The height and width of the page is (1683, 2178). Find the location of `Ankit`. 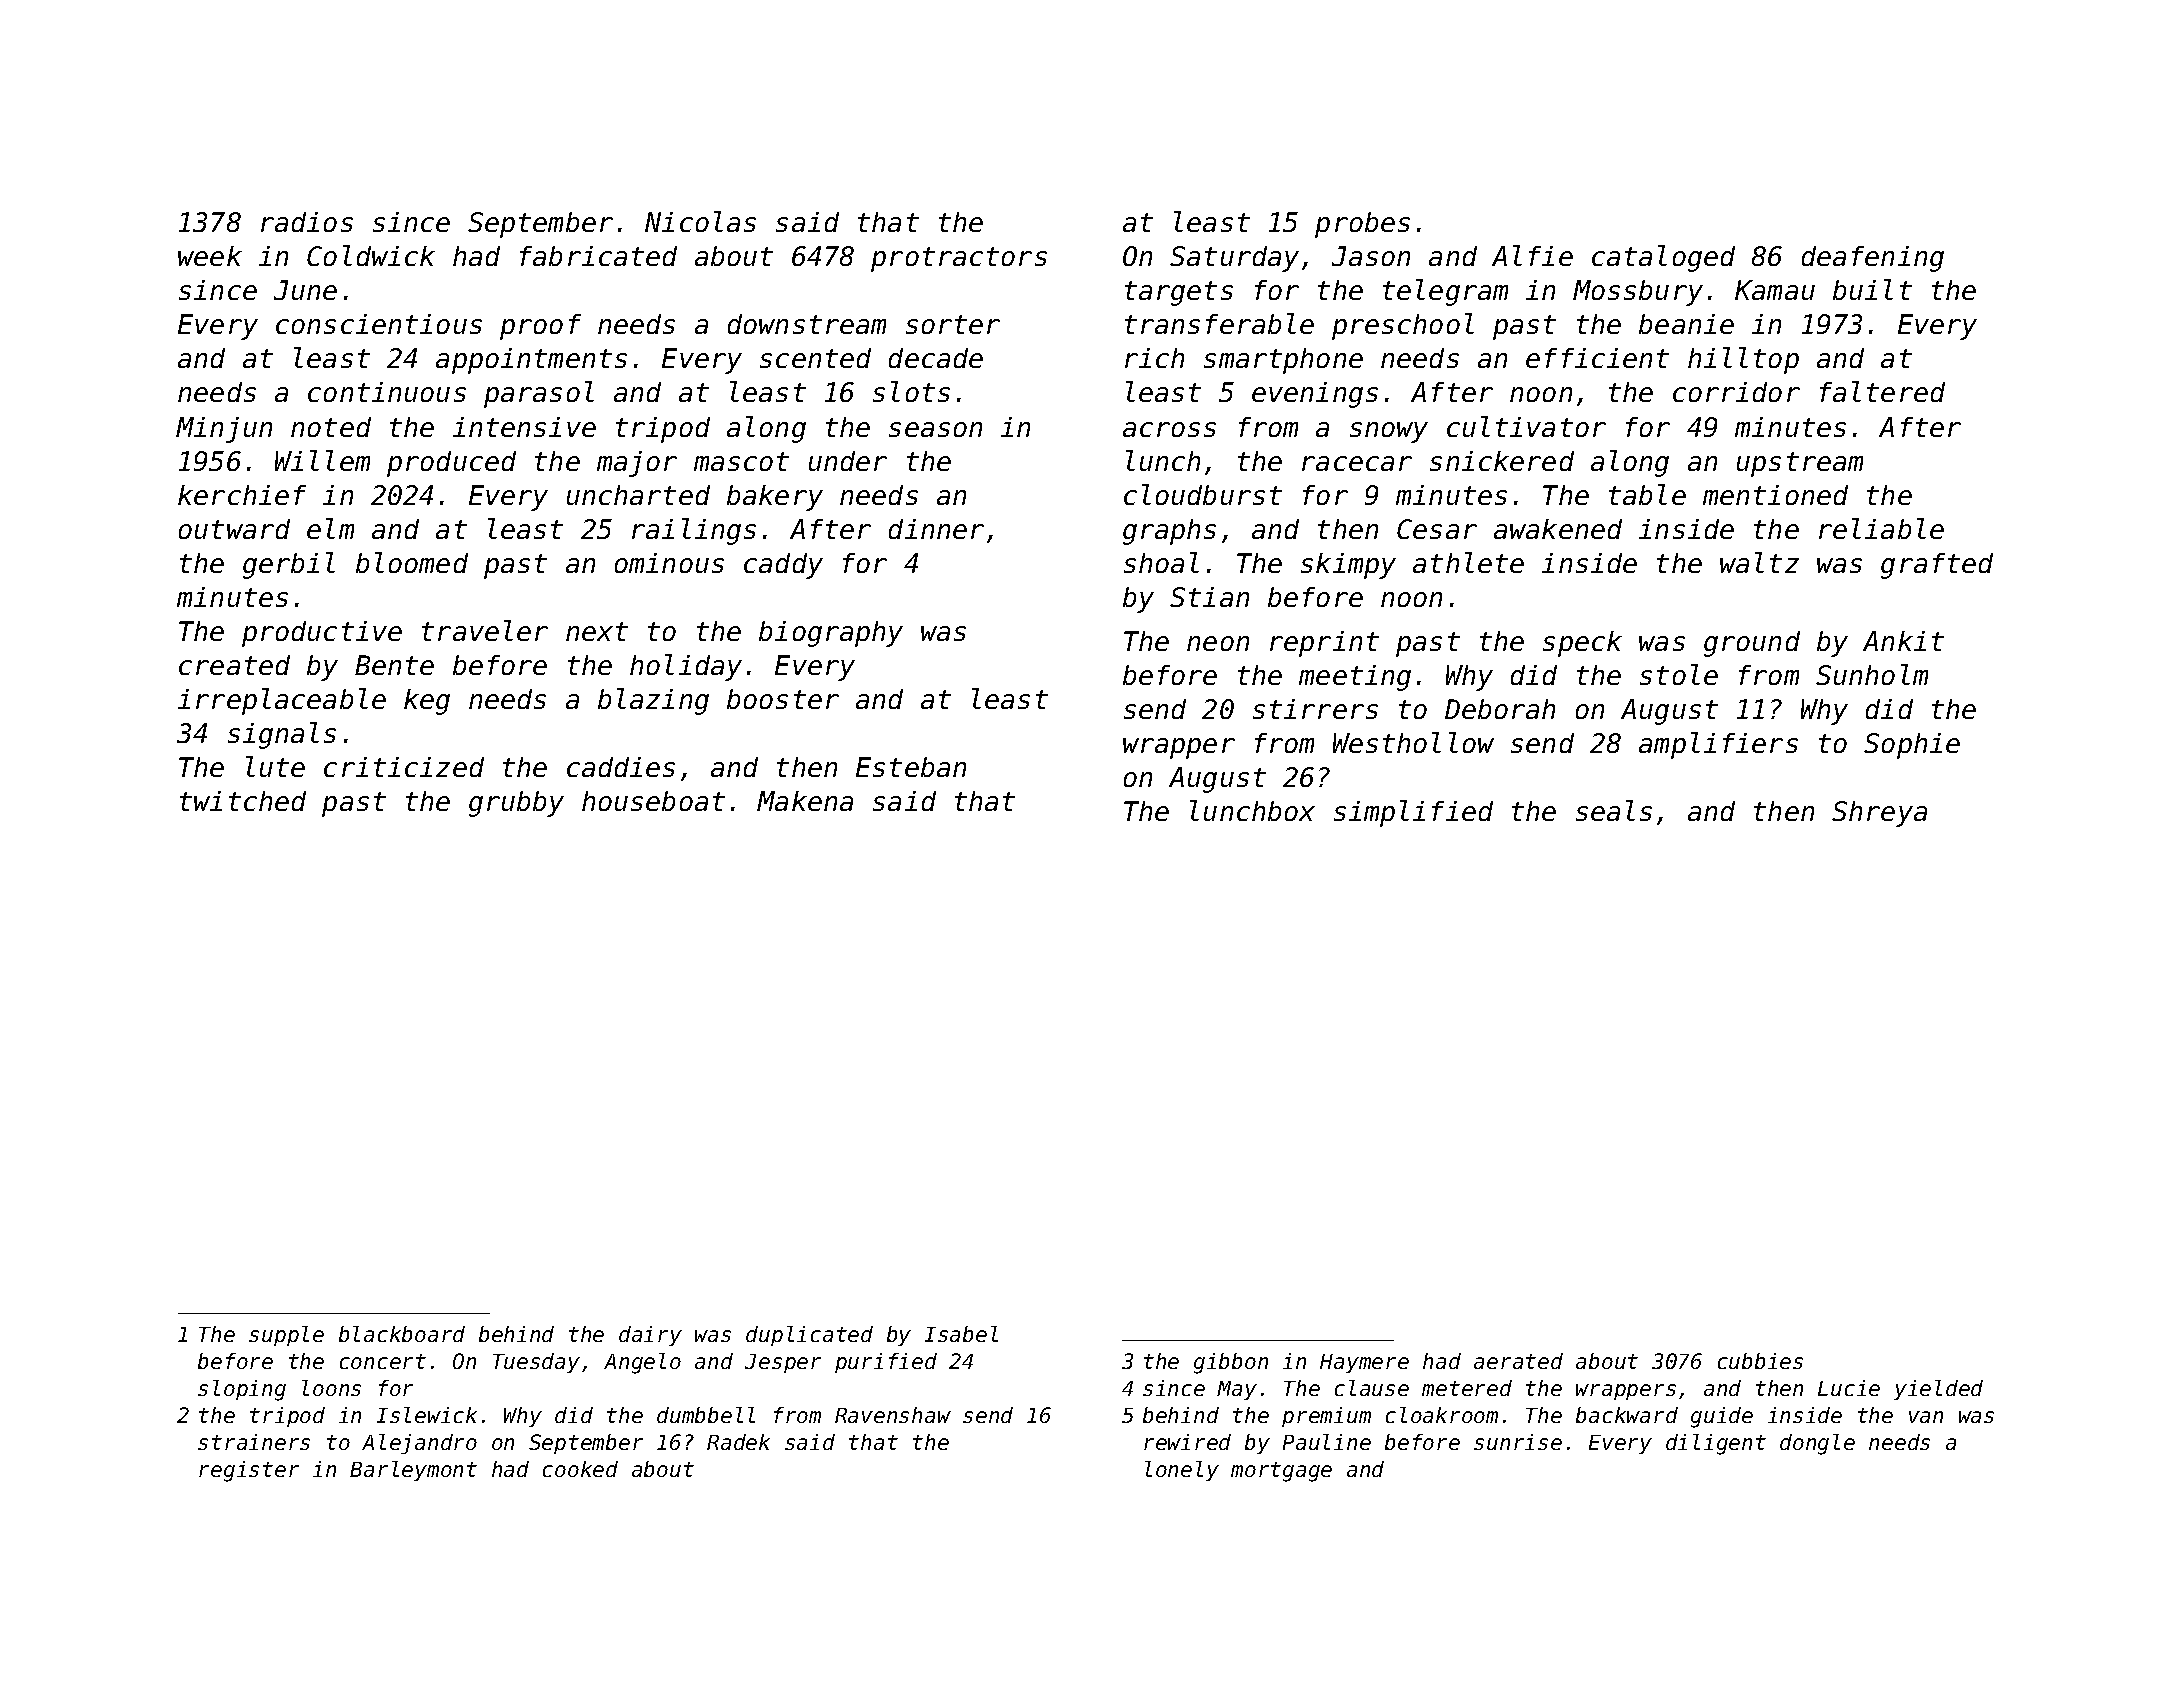

Ankit is located at coordinates (1903, 641).
